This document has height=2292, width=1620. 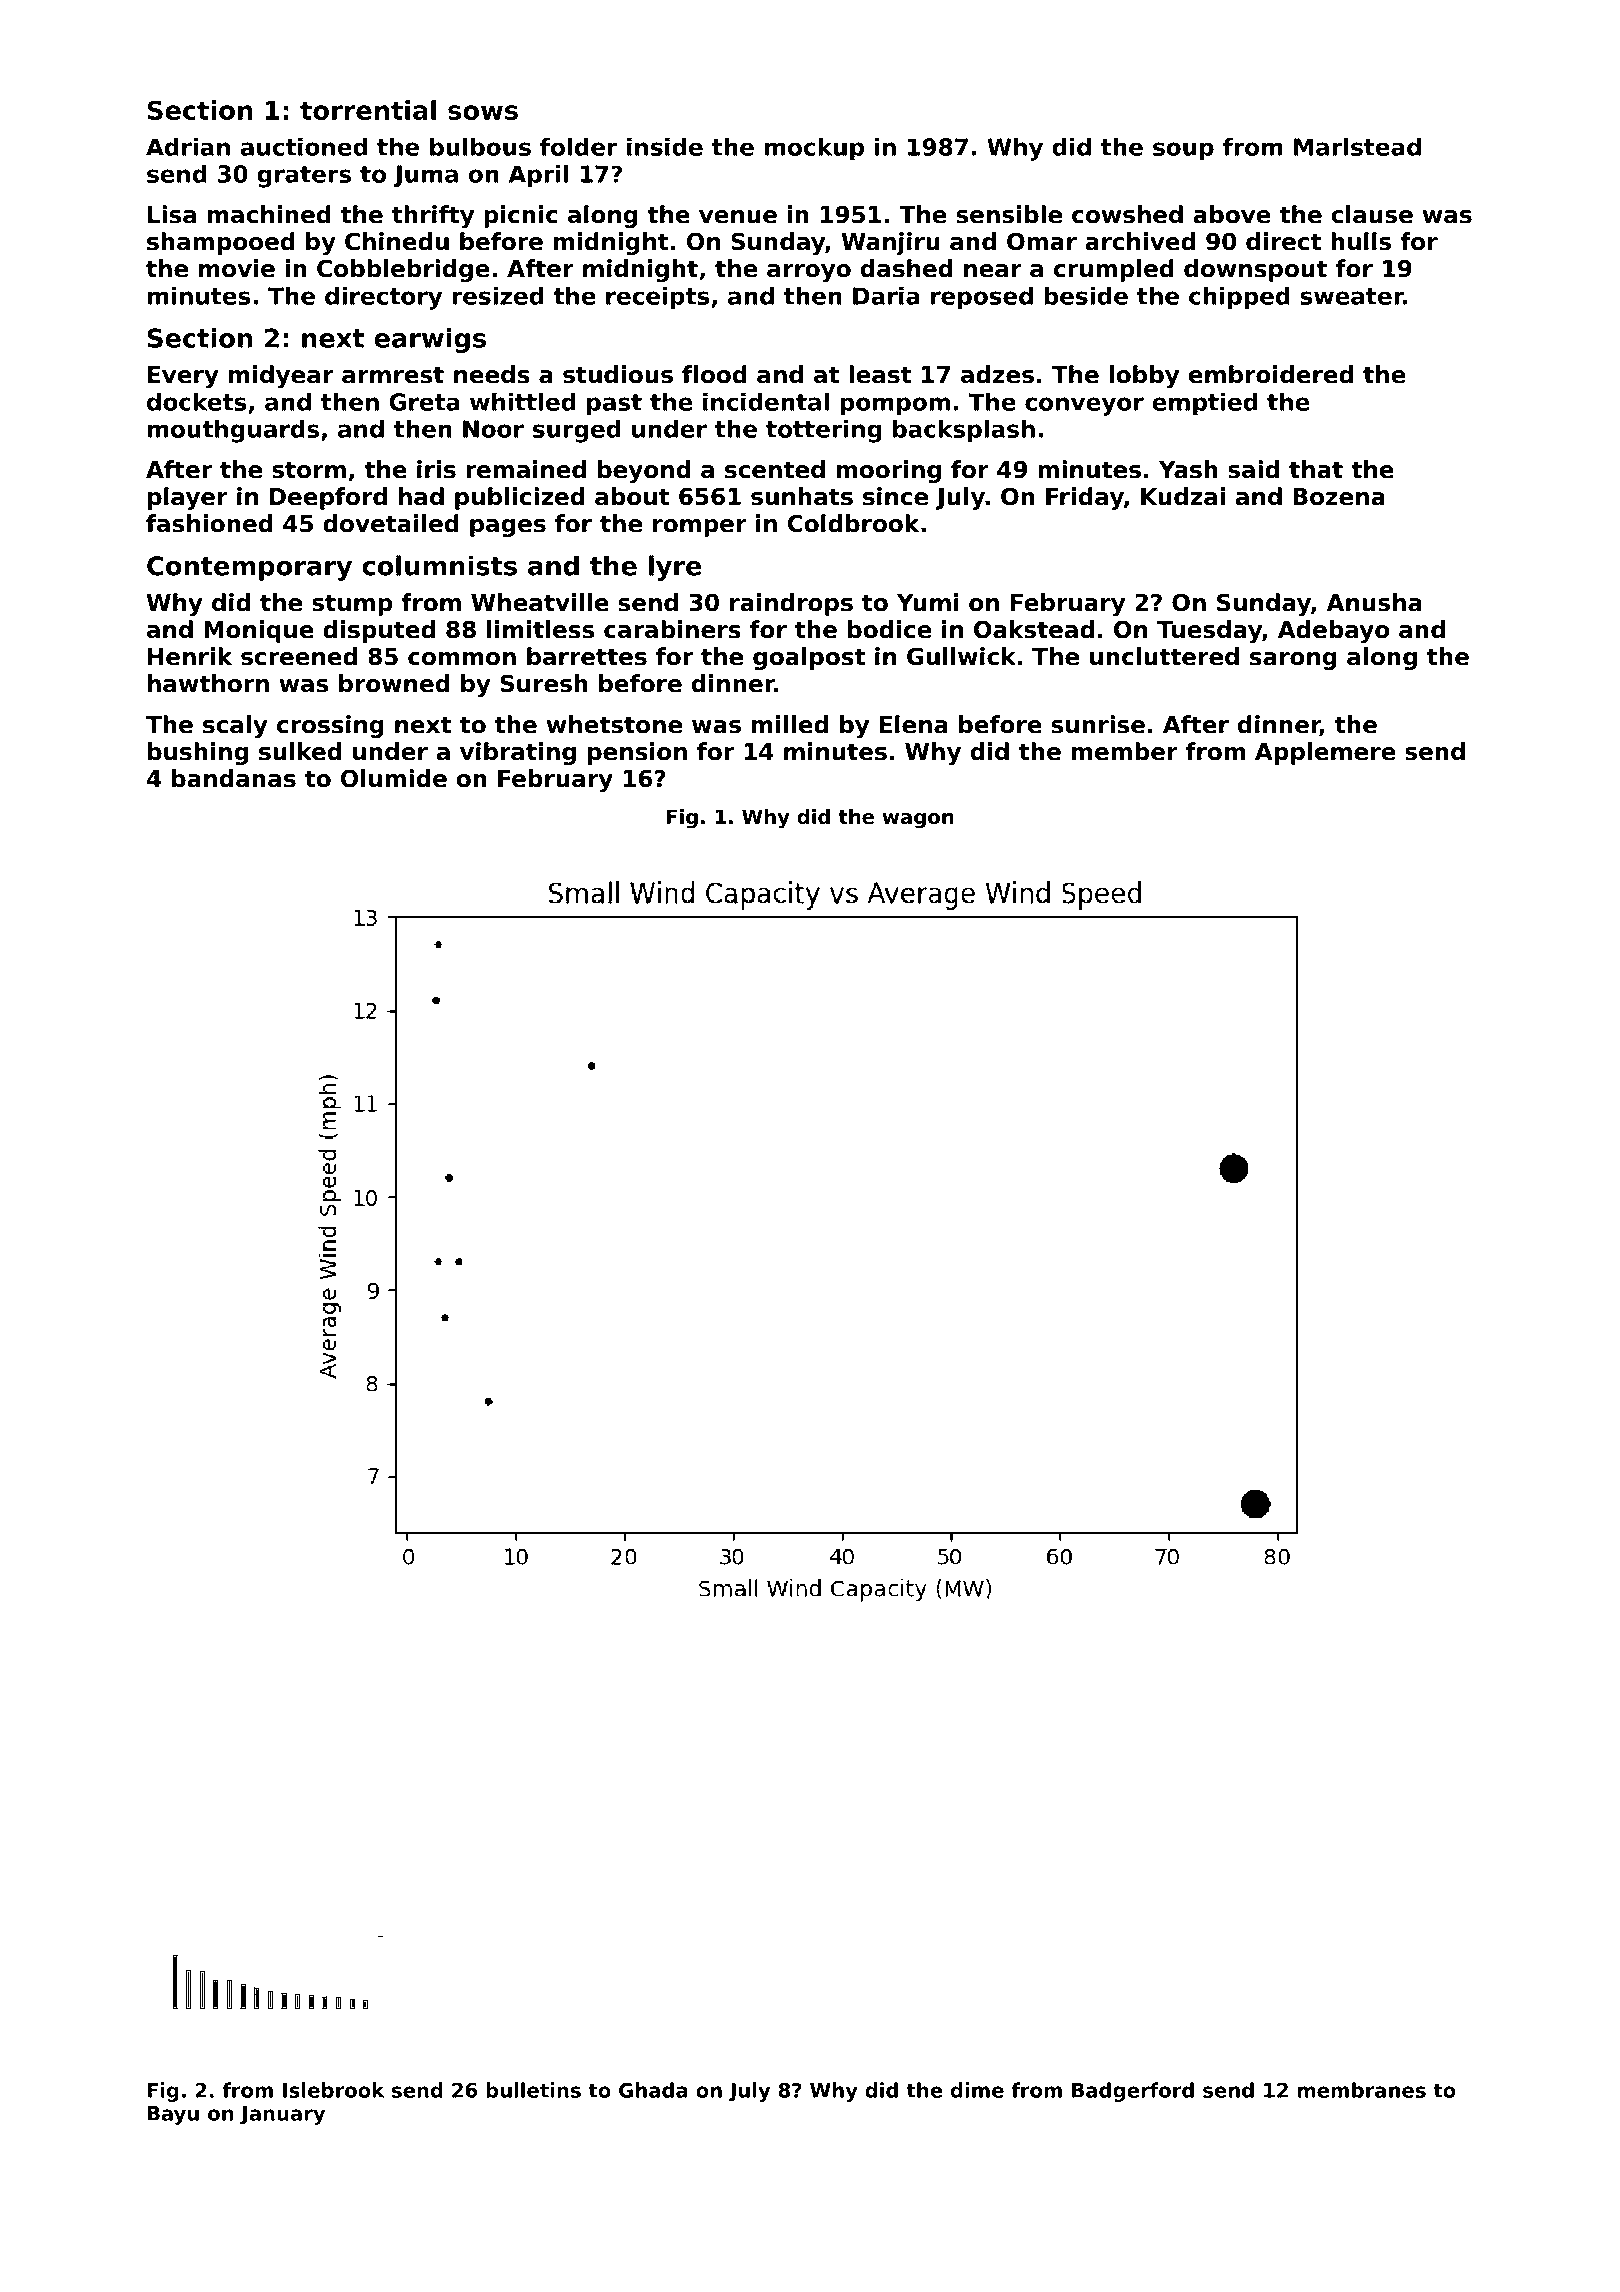 What do you see at coordinates (977, 2090) in the document?
I see `dime` at bounding box center [977, 2090].
